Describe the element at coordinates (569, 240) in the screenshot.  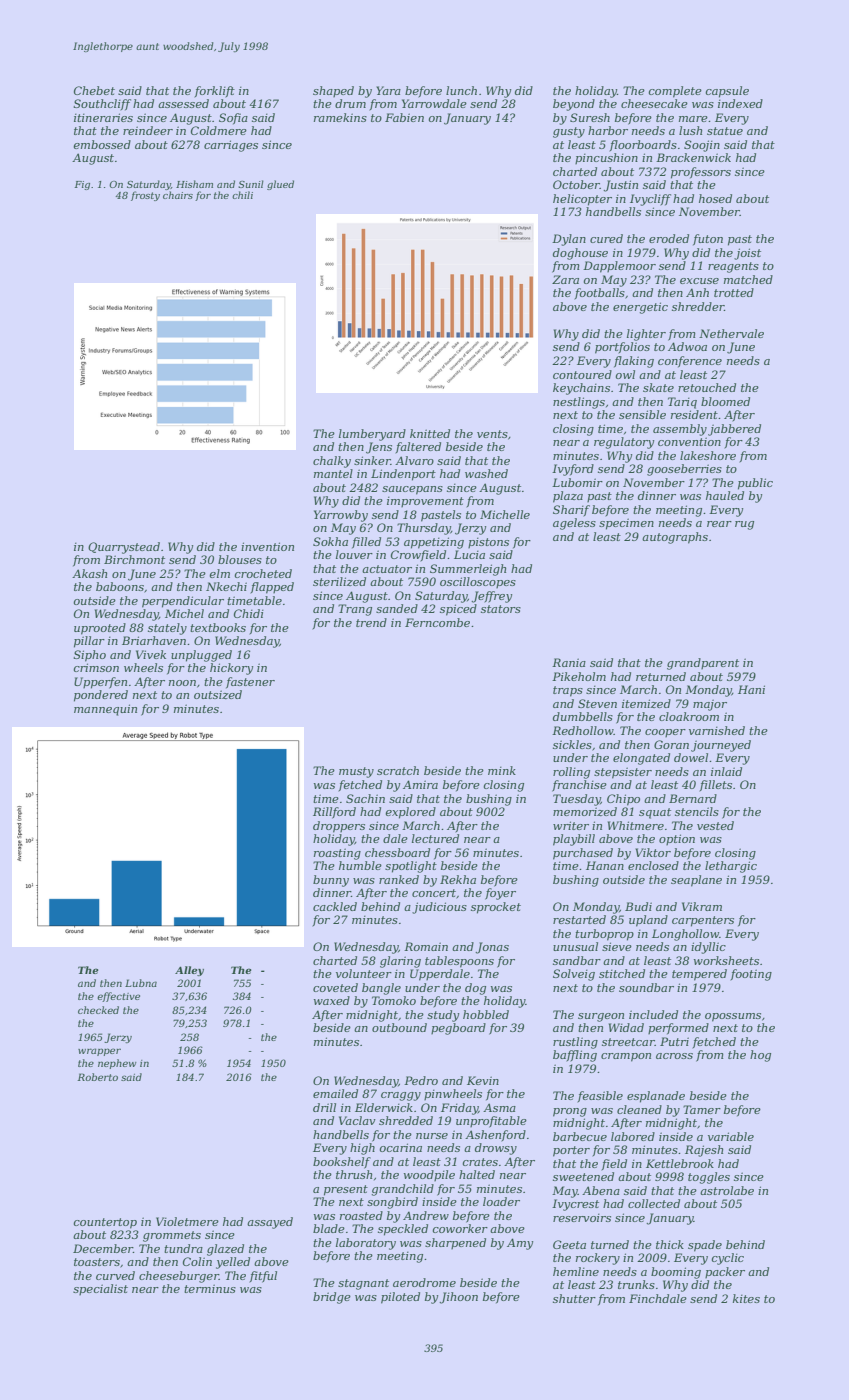
I see `Dylan` at that location.
